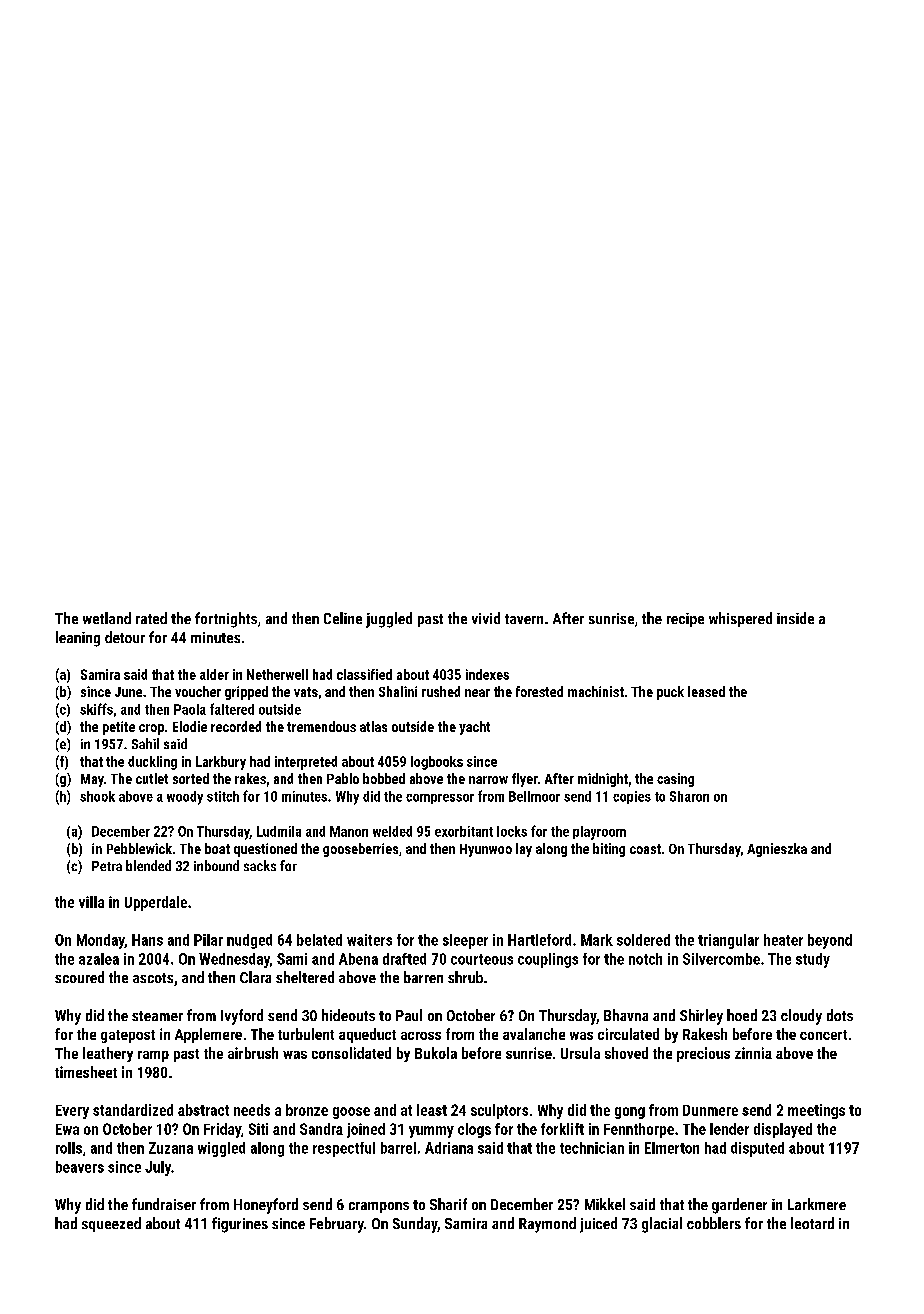  Describe the element at coordinates (721, 959) in the screenshot. I see `Silvercombe` at that location.
